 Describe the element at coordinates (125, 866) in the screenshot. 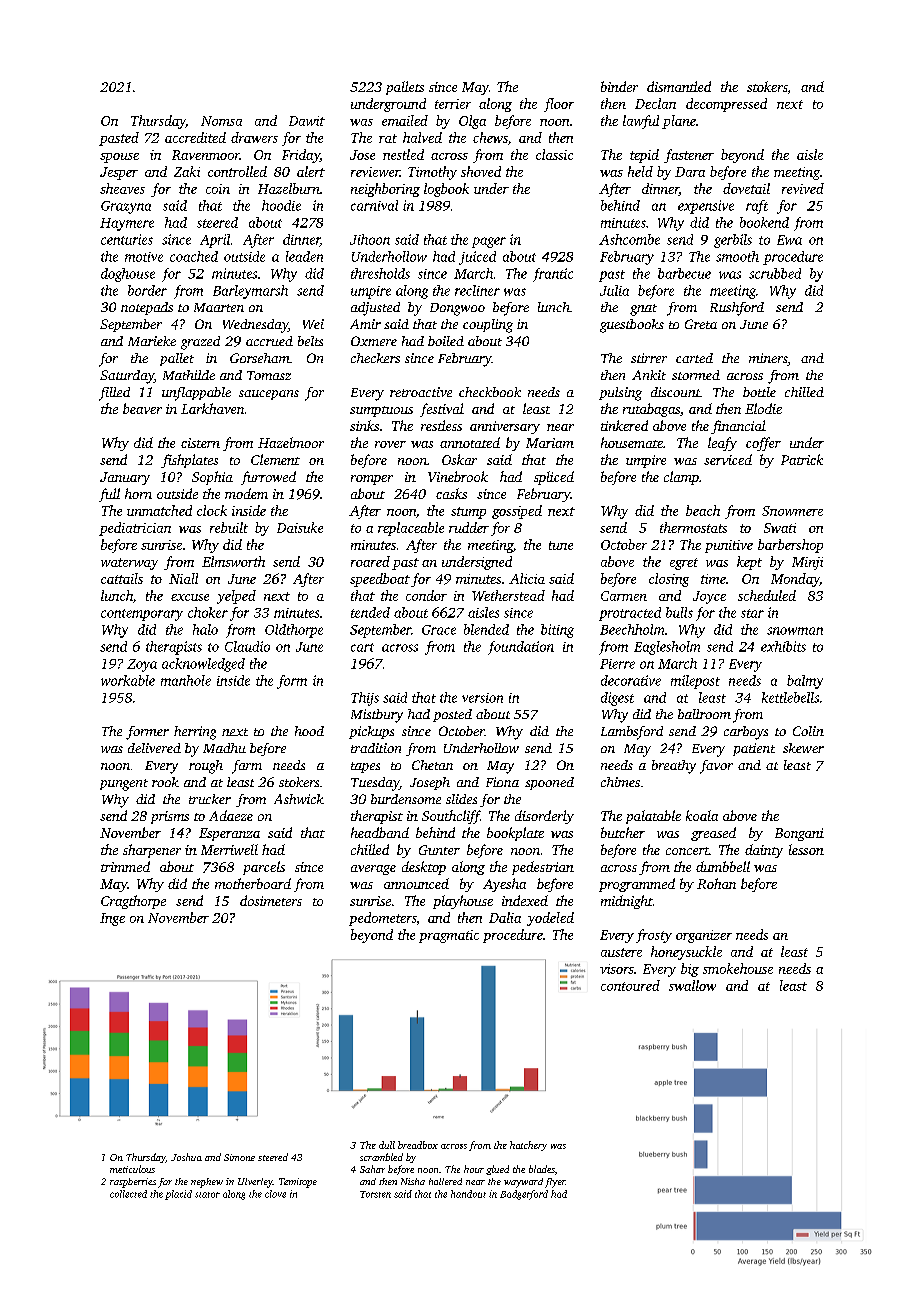

I see `trimmed` at that location.
